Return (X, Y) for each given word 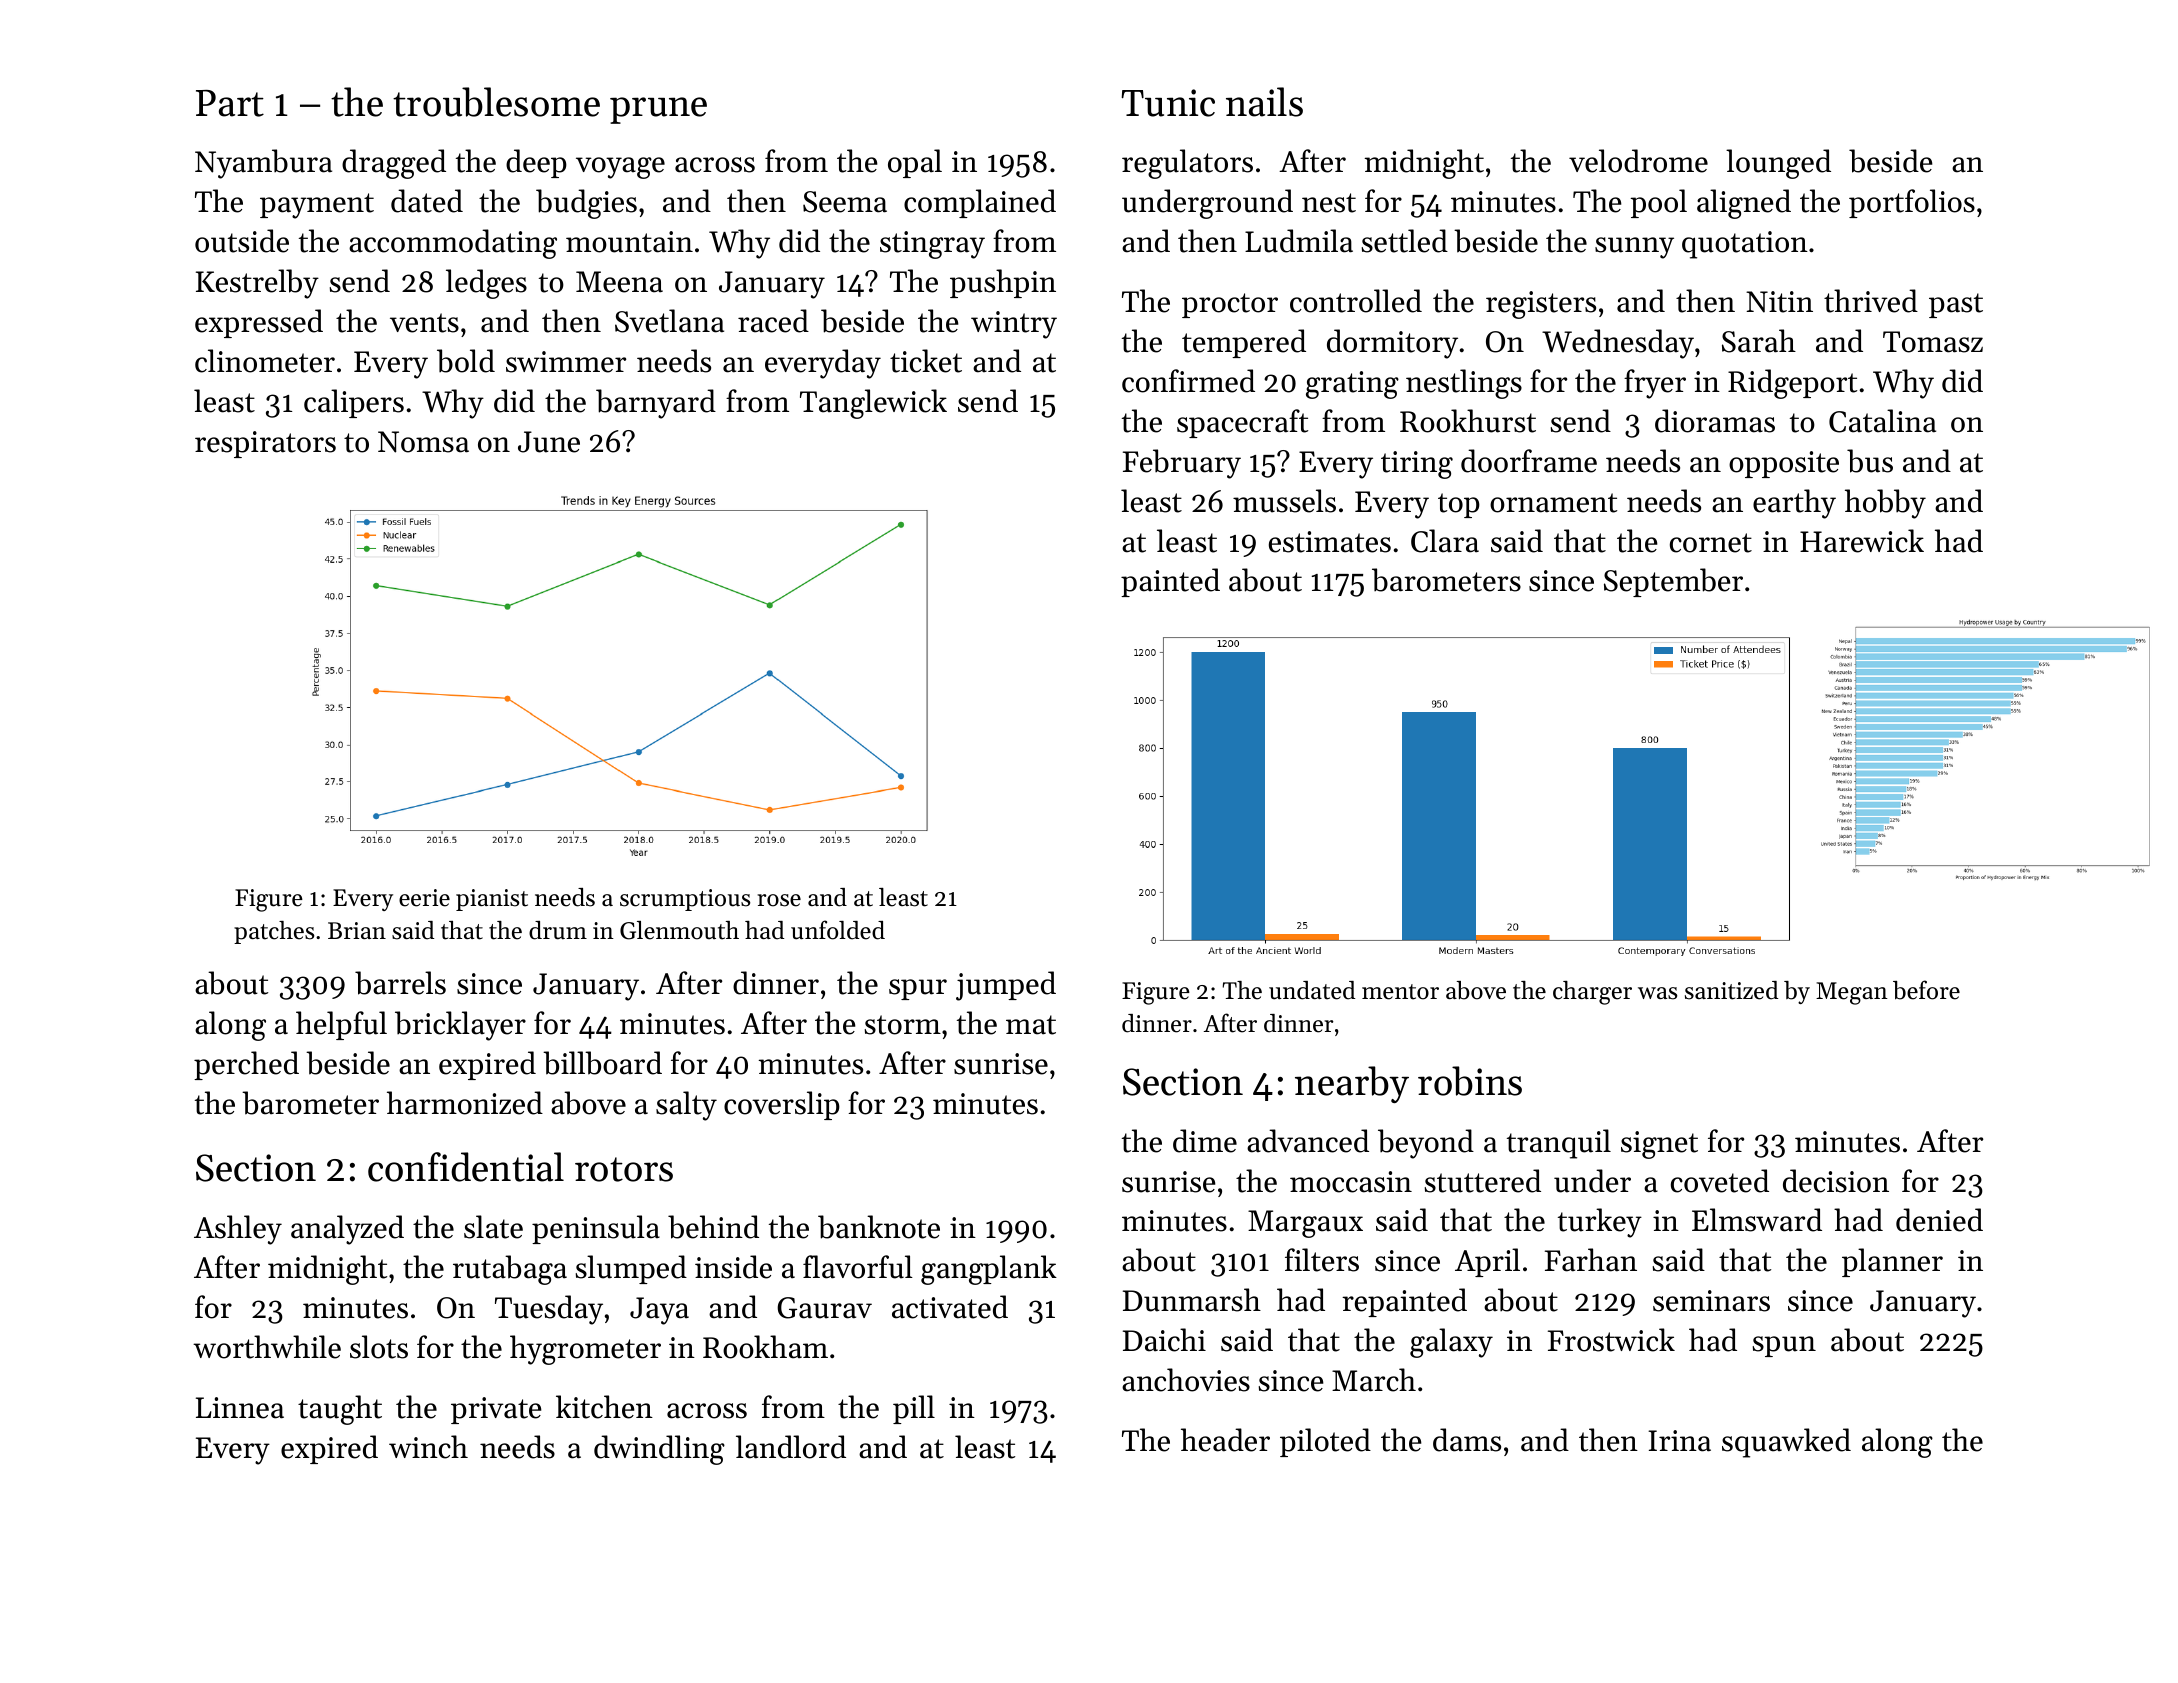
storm (903, 1025)
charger (1592, 993)
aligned (1744, 204)
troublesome (496, 102)
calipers (354, 403)
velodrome (1638, 161)
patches (274, 932)
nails (1264, 102)
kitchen (604, 1407)
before (1926, 990)
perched (246, 1065)
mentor (1400, 992)
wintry (1014, 325)
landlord (791, 1447)
